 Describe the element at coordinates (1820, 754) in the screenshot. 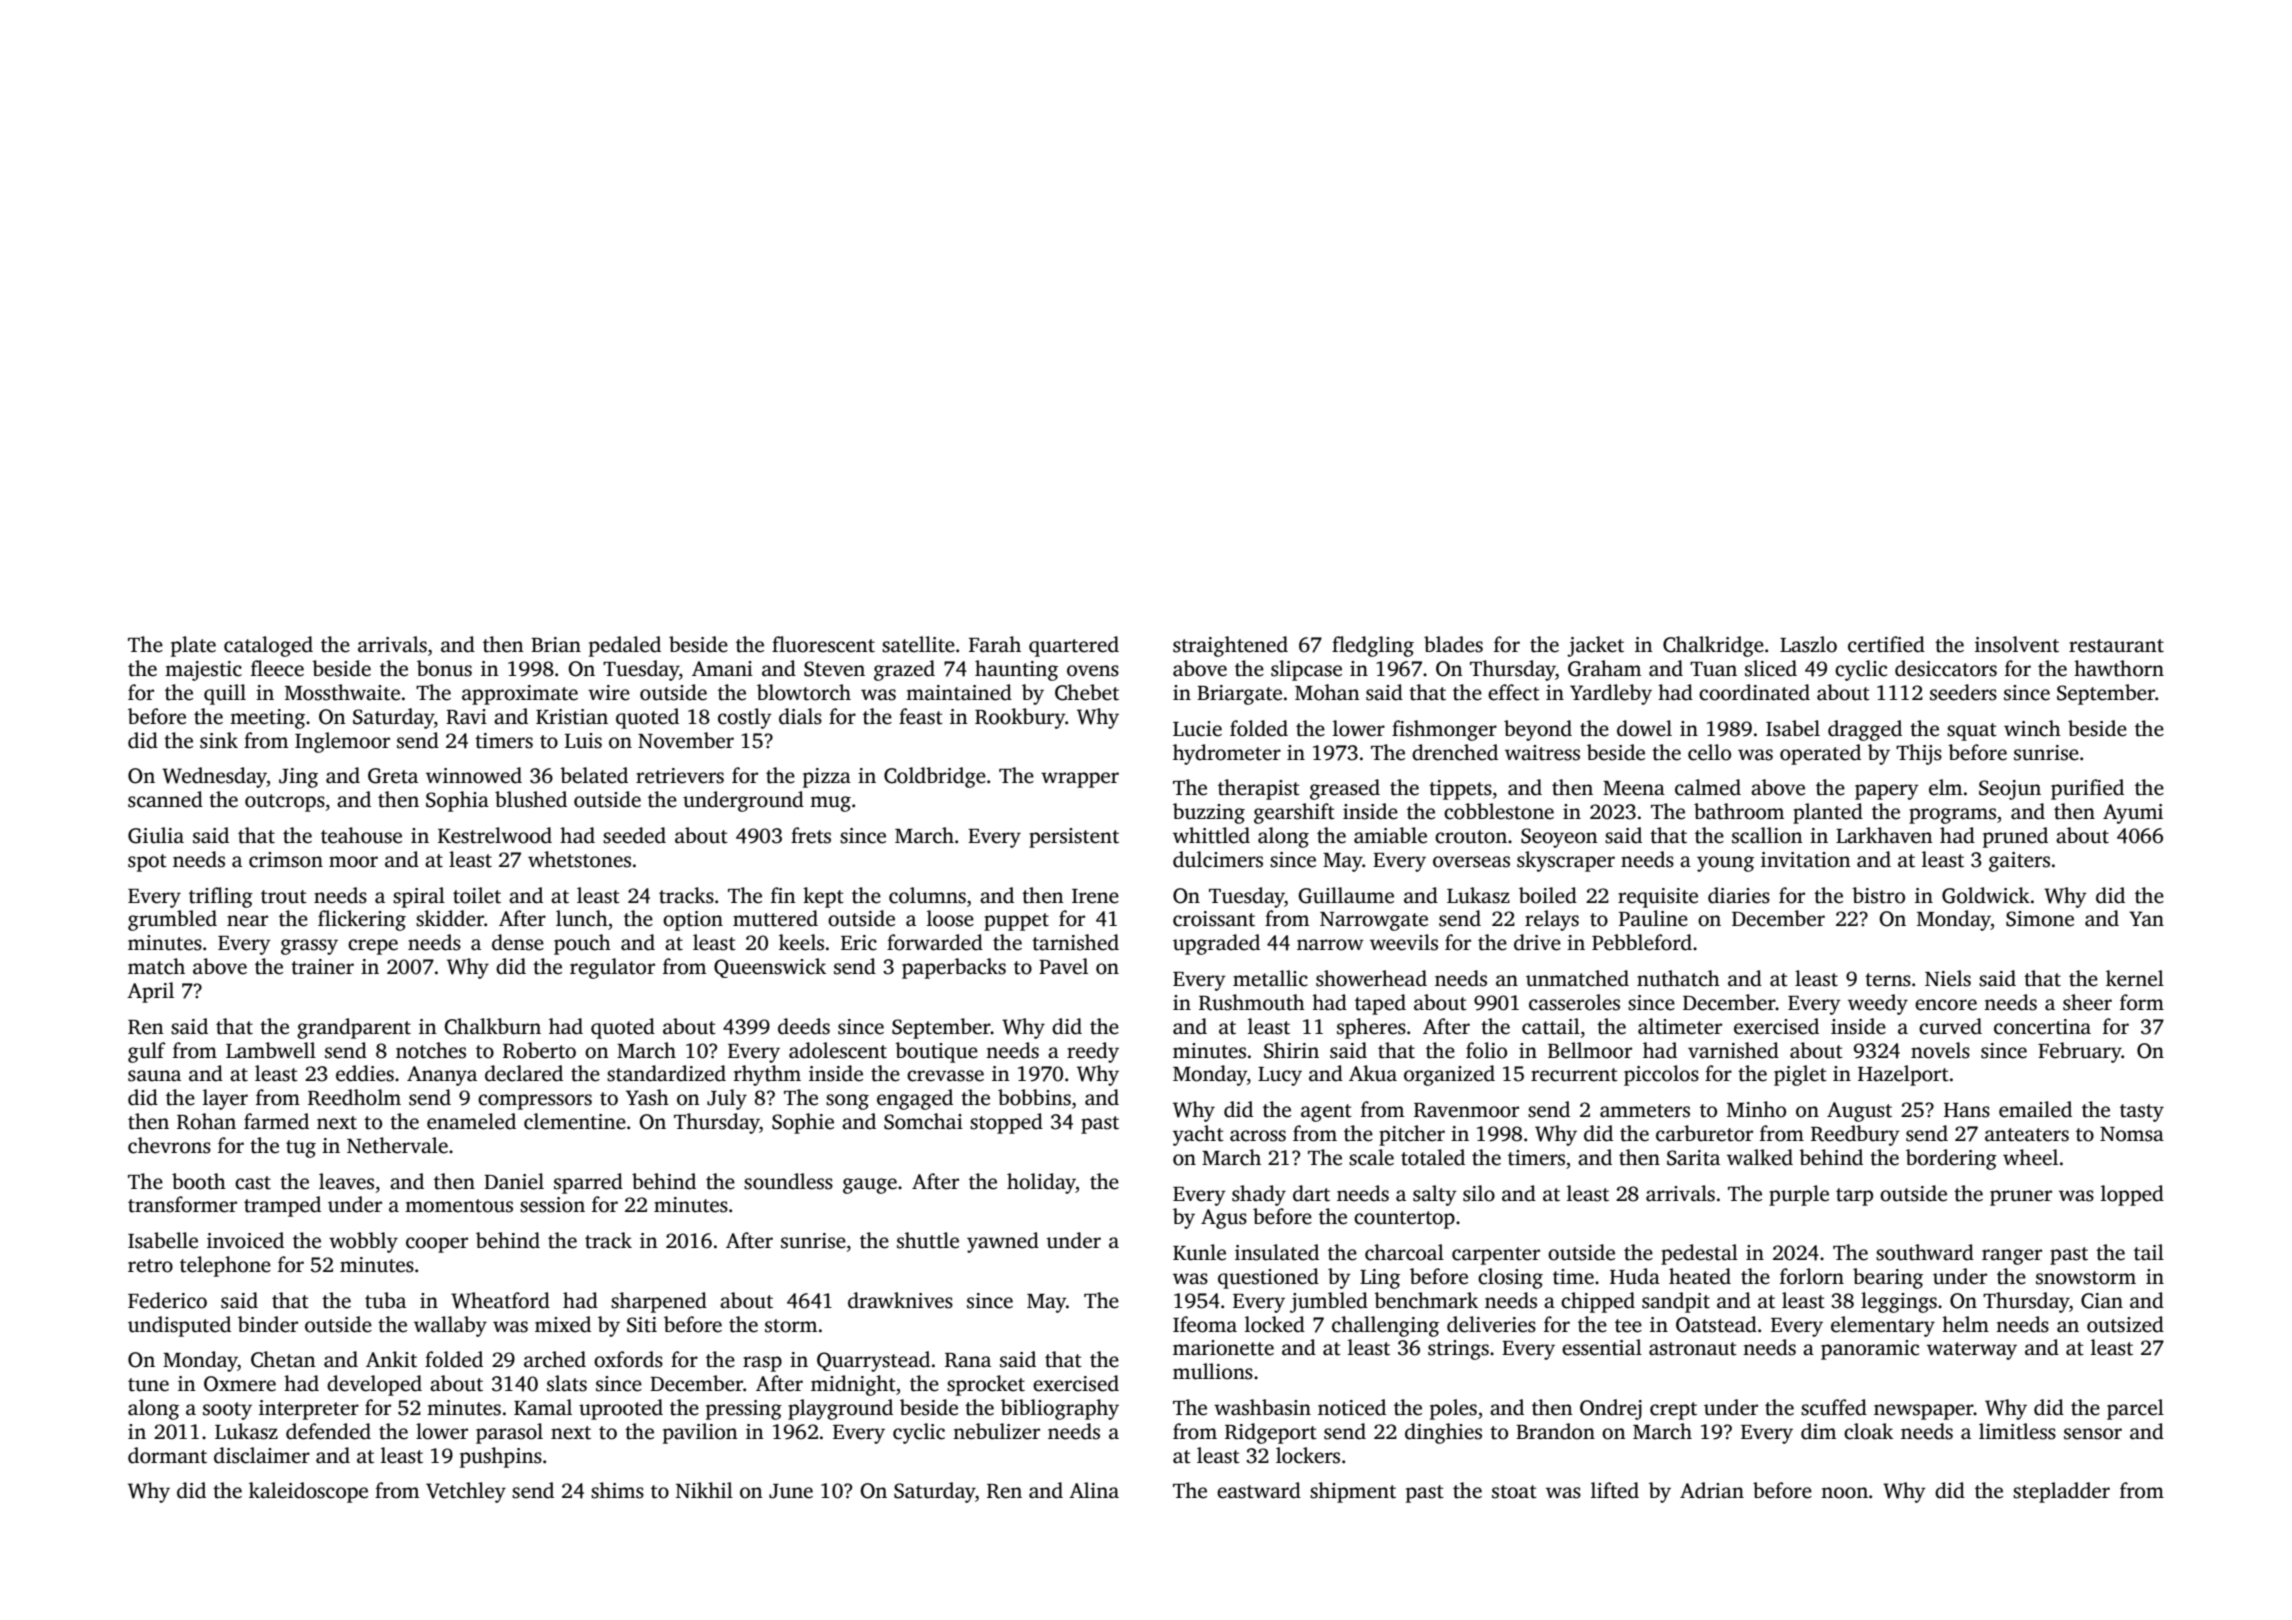

I see `operated` at that location.
